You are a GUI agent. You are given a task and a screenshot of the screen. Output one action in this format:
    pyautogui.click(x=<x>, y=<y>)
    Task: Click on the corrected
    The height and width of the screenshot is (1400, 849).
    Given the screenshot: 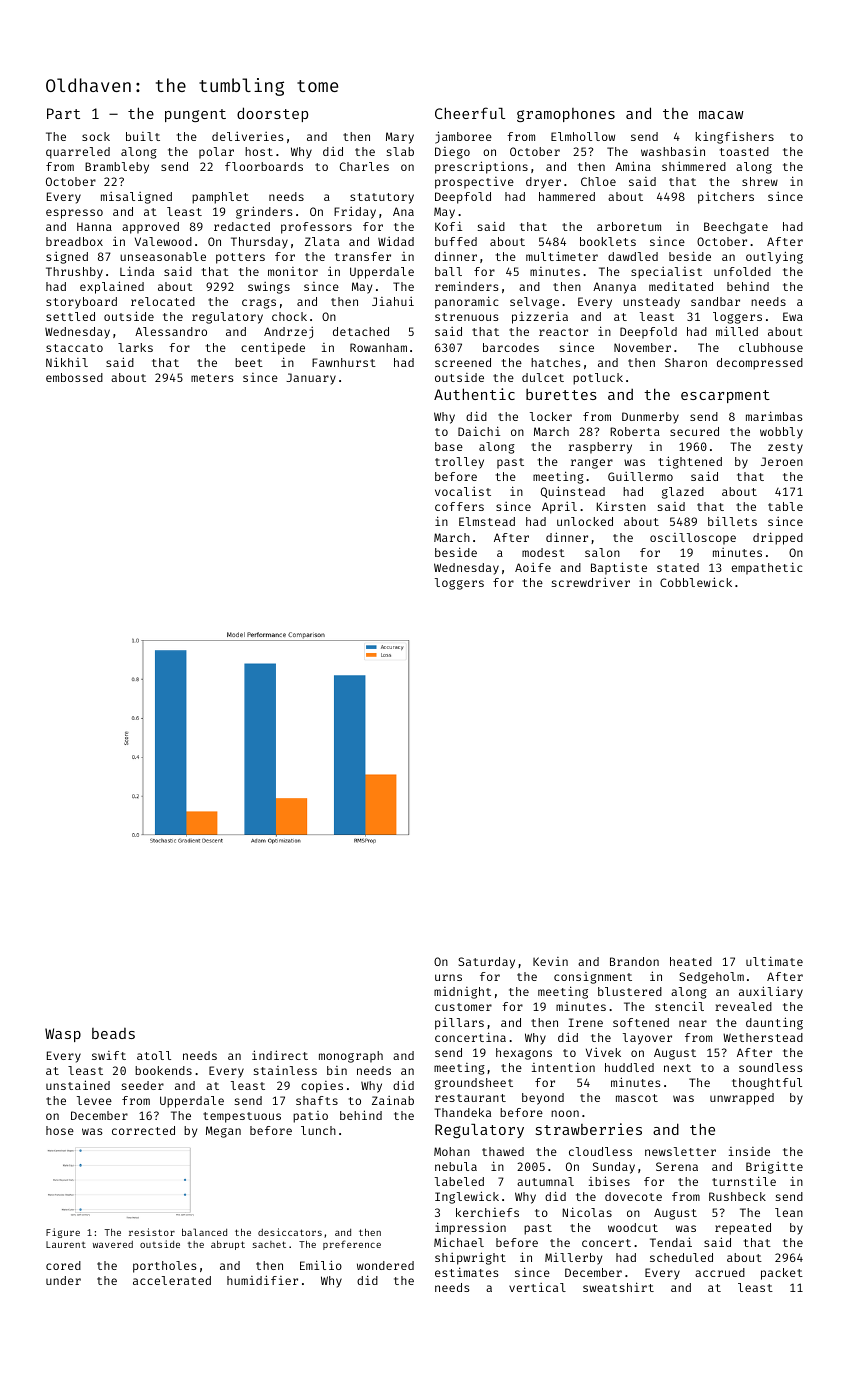 What is the action you would take?
    pyautogui.click(x=143, y=1130)
